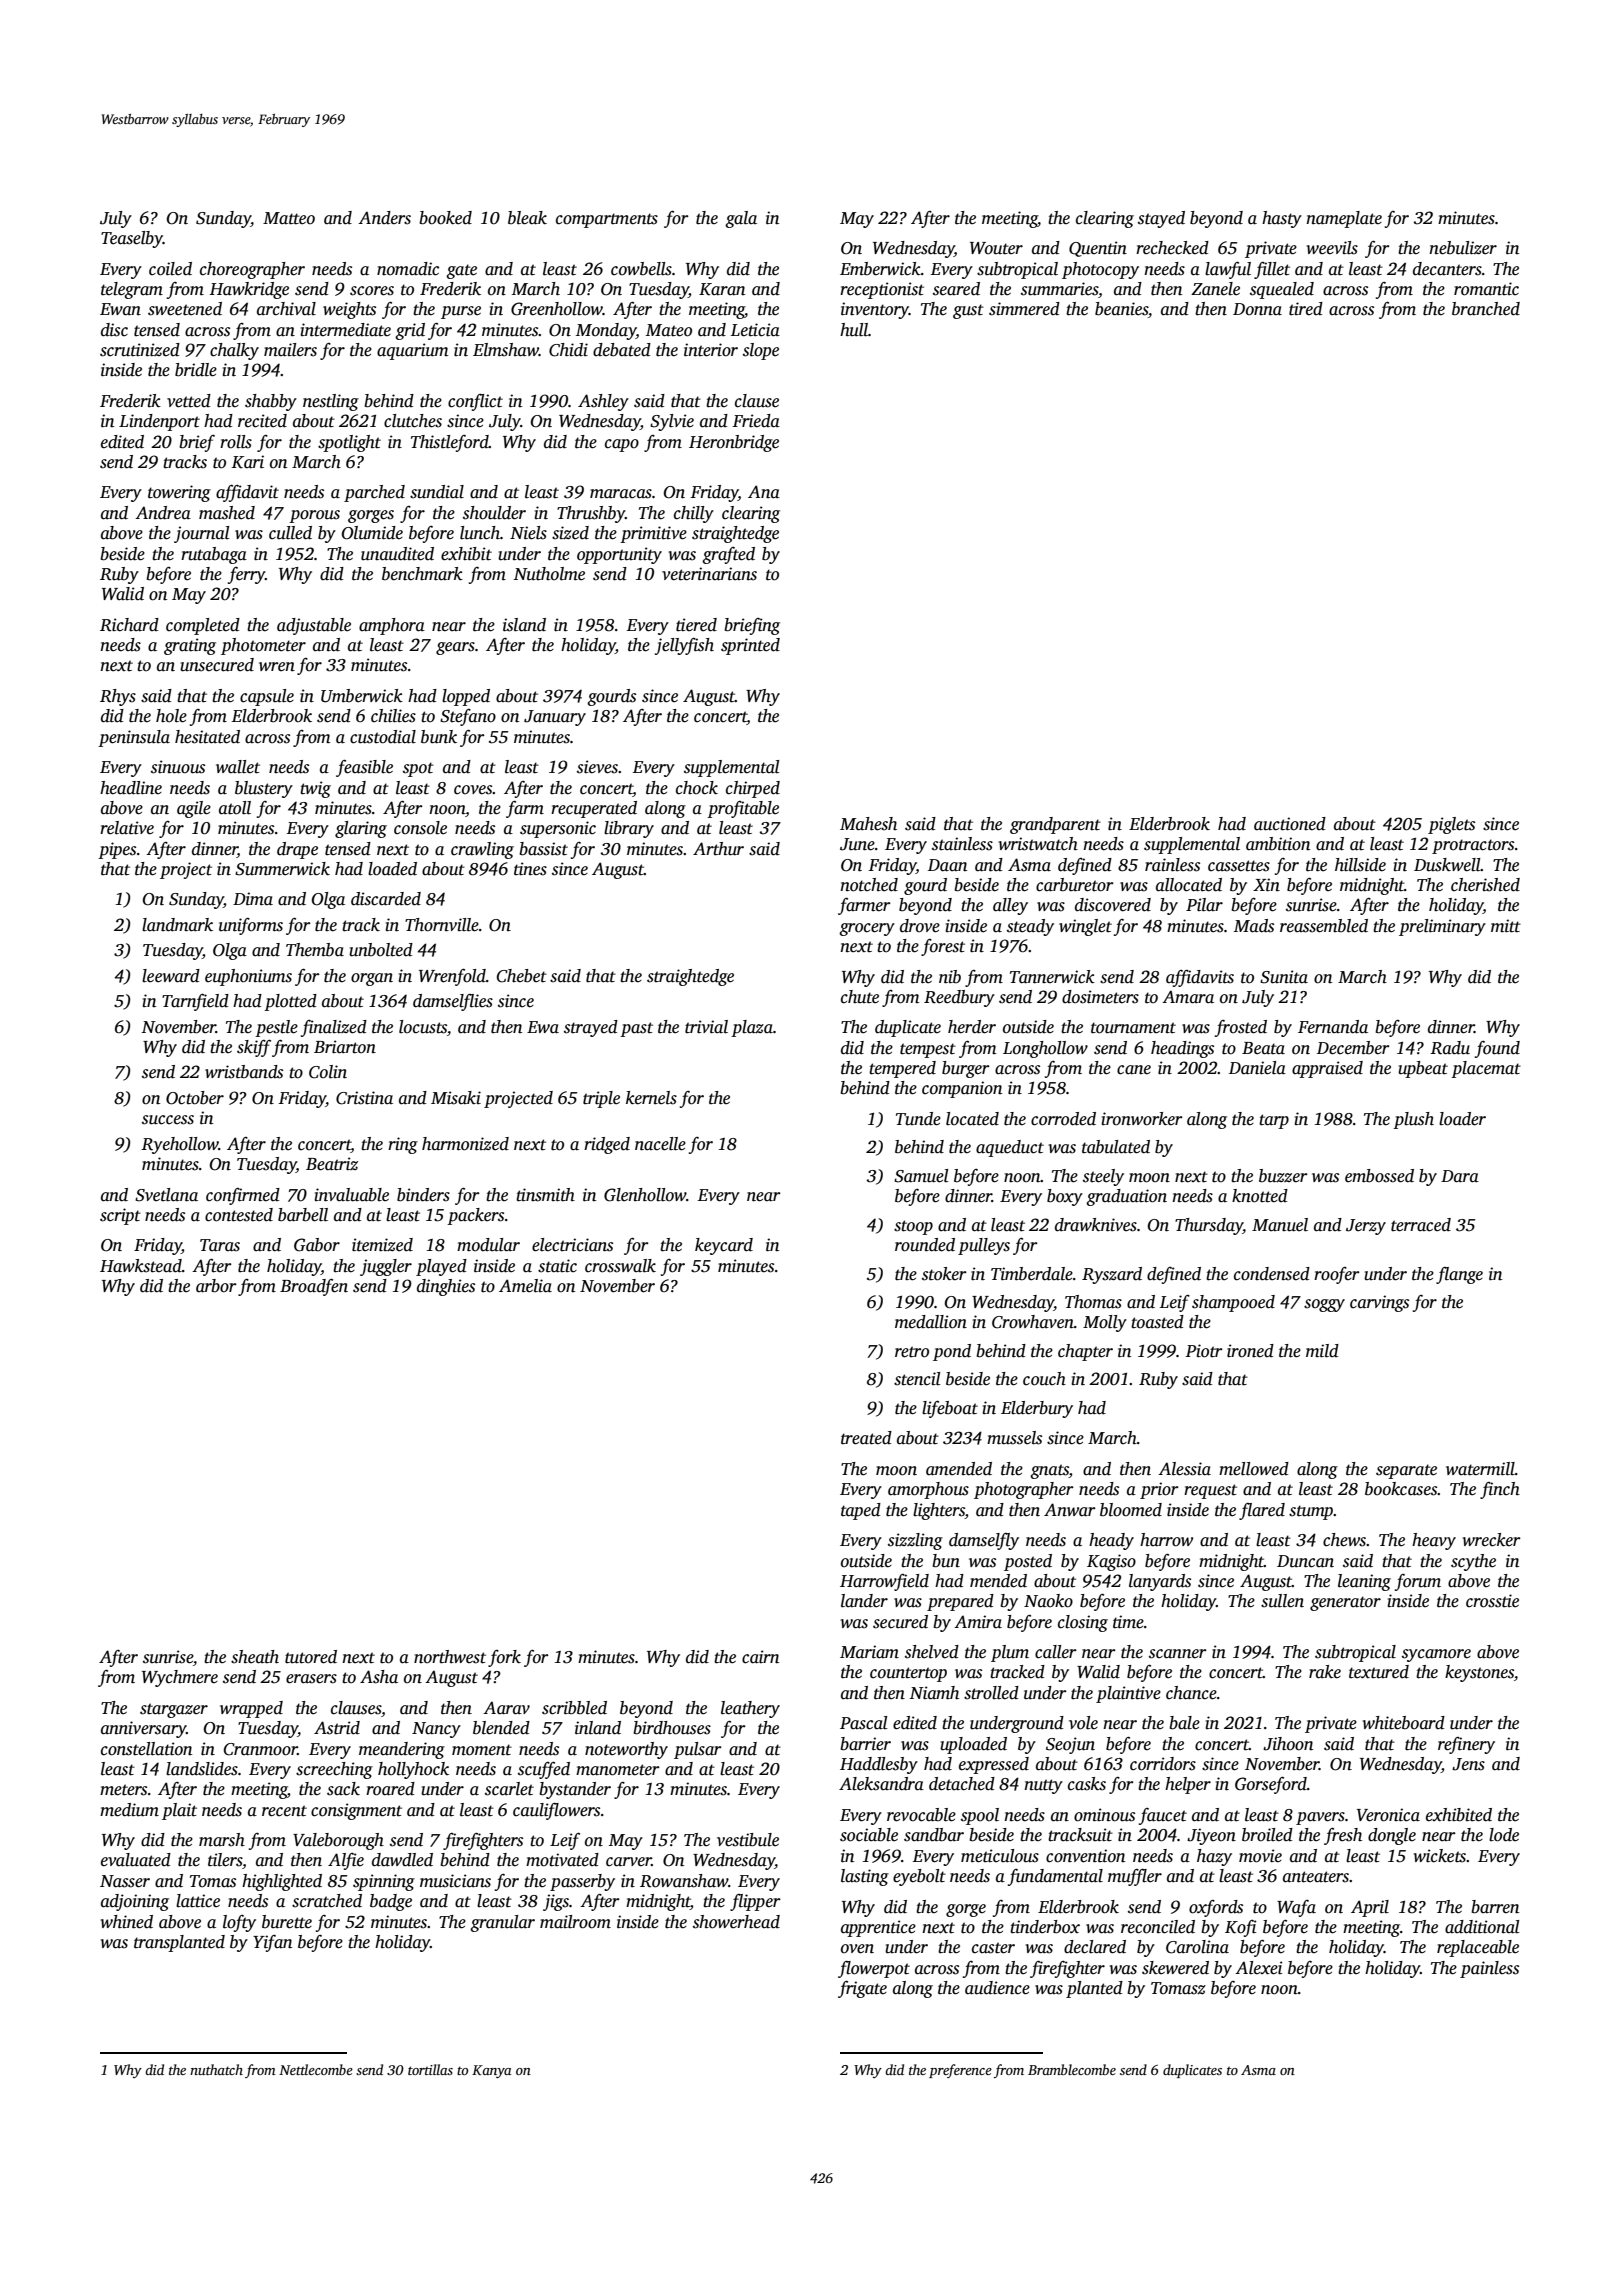 The image size is (1620, 2292). I want to click on kernels, so click(651, 1098).
